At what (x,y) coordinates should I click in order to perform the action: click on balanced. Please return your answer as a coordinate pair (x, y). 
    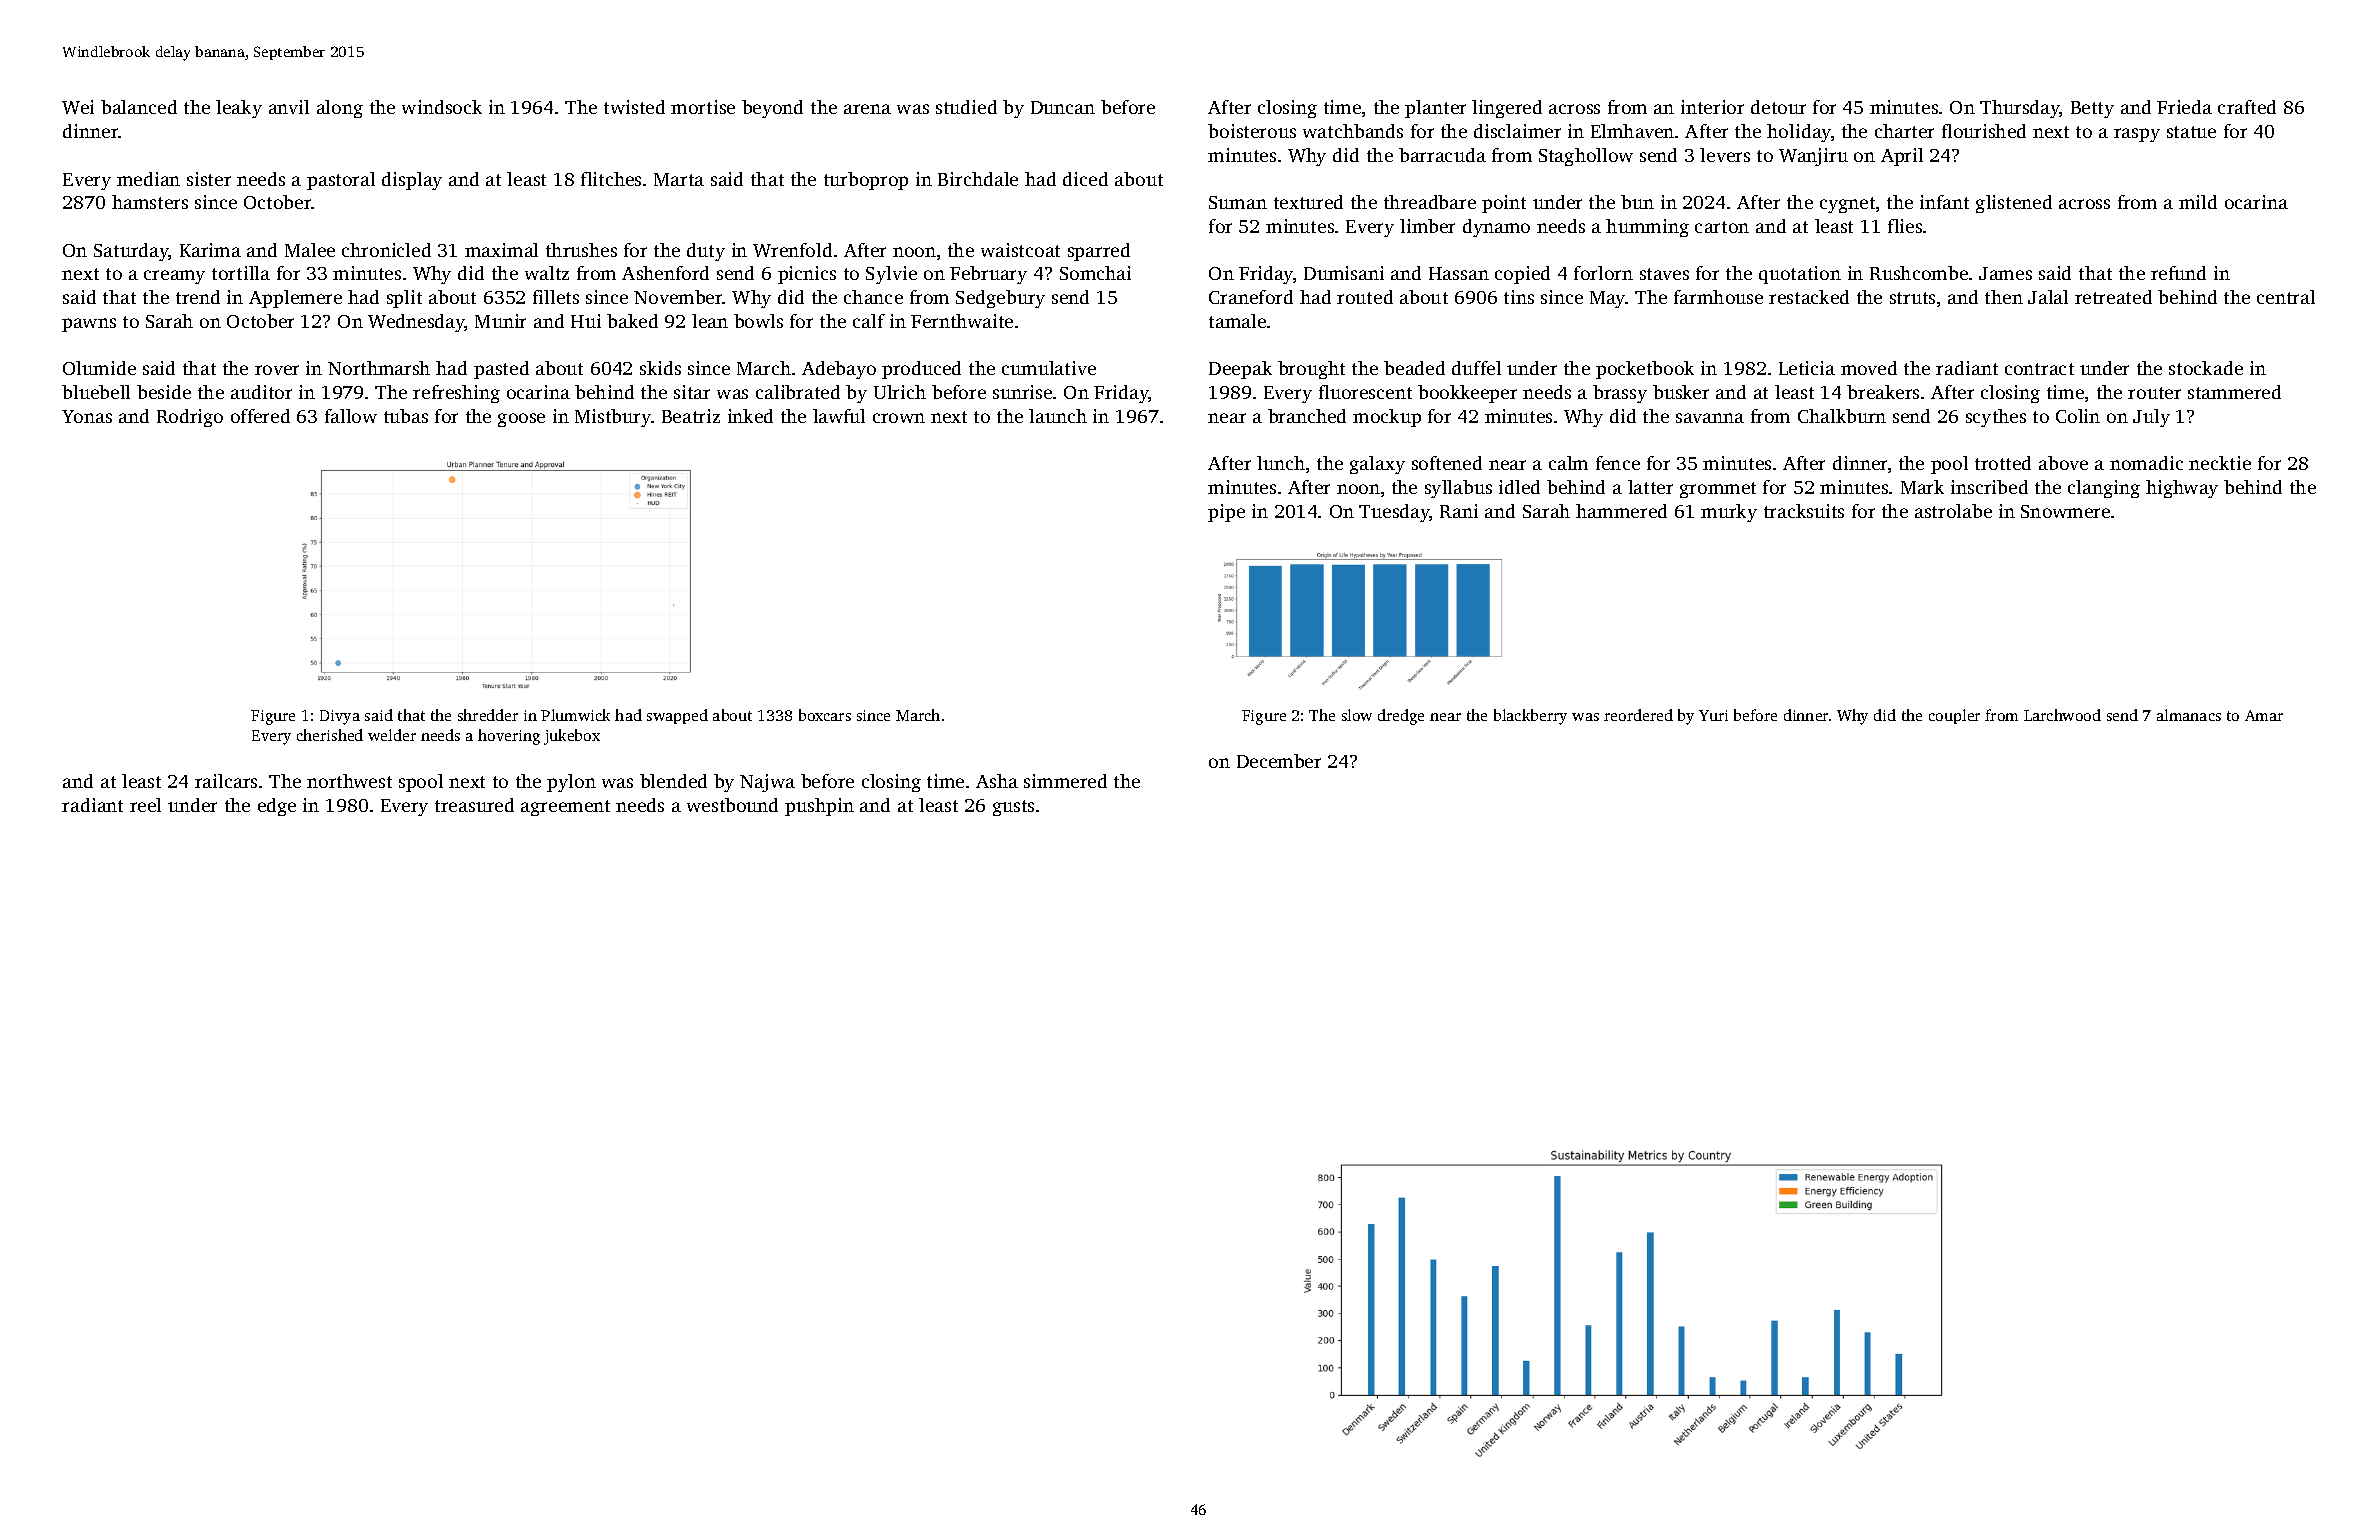
    Looking at the image, I should click on (139, 107).
